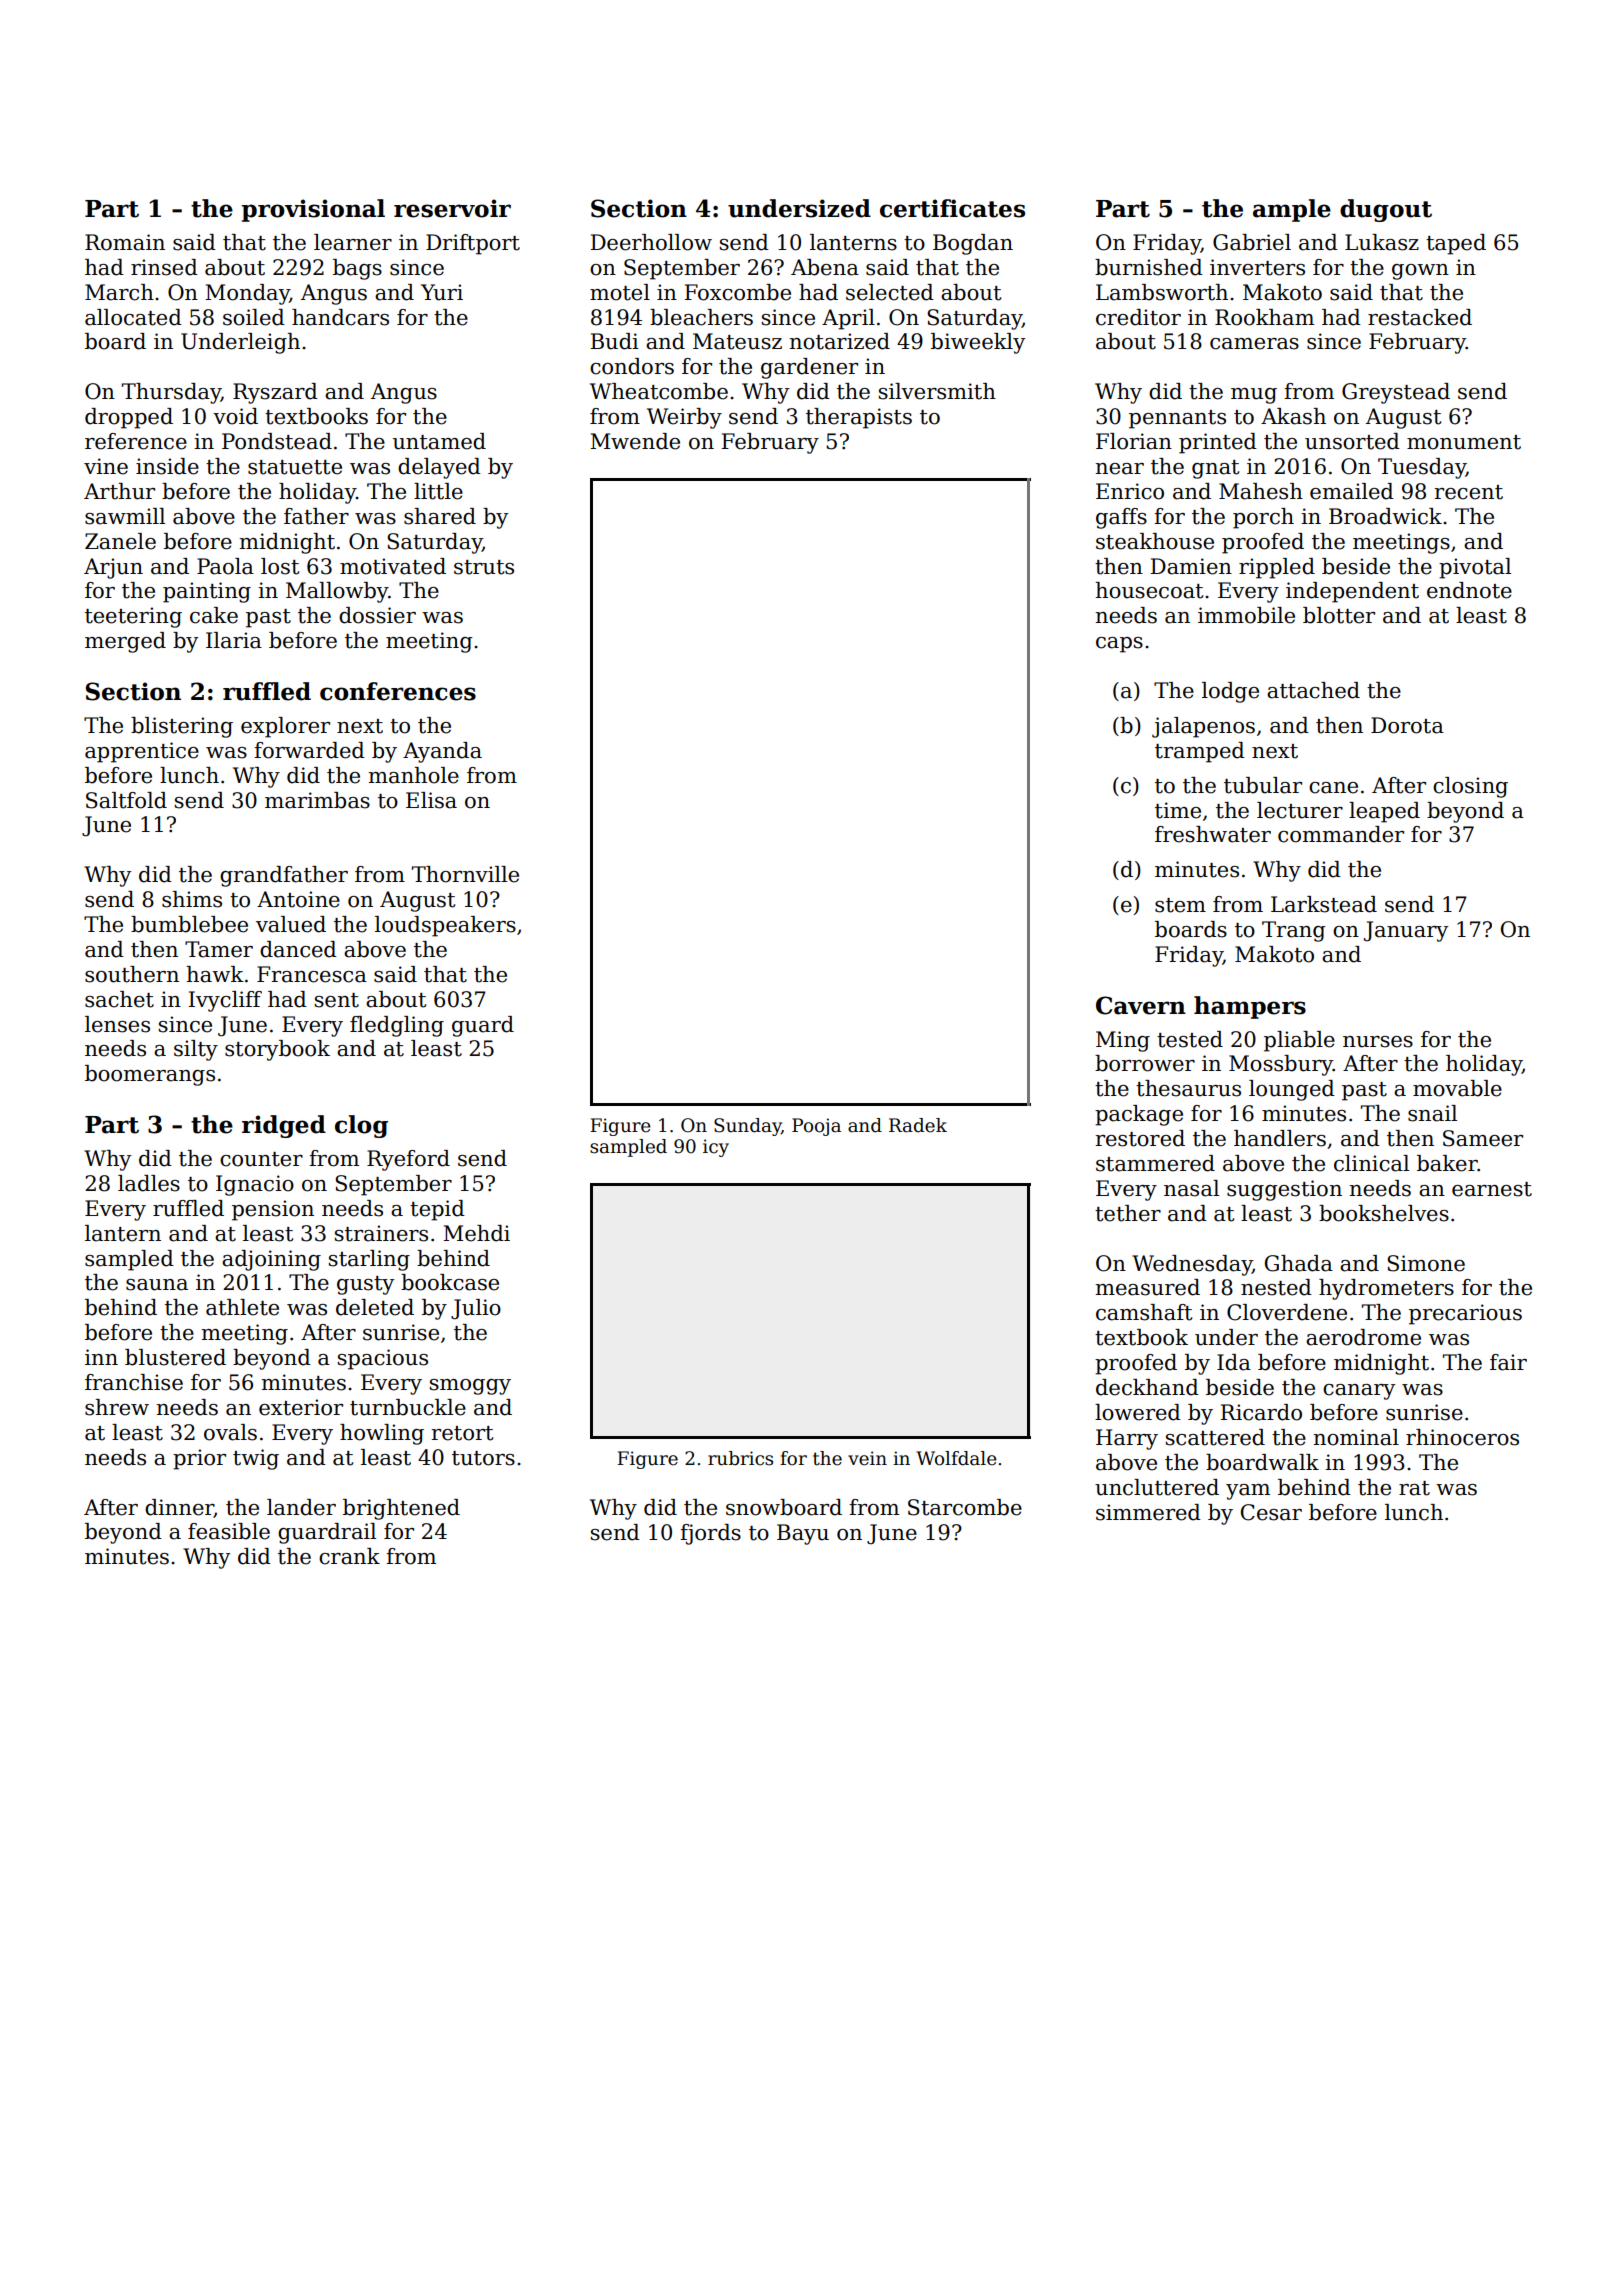  Describe the element at coordinates (133, 317) in the screenshot. I see `allocated` at that location.
